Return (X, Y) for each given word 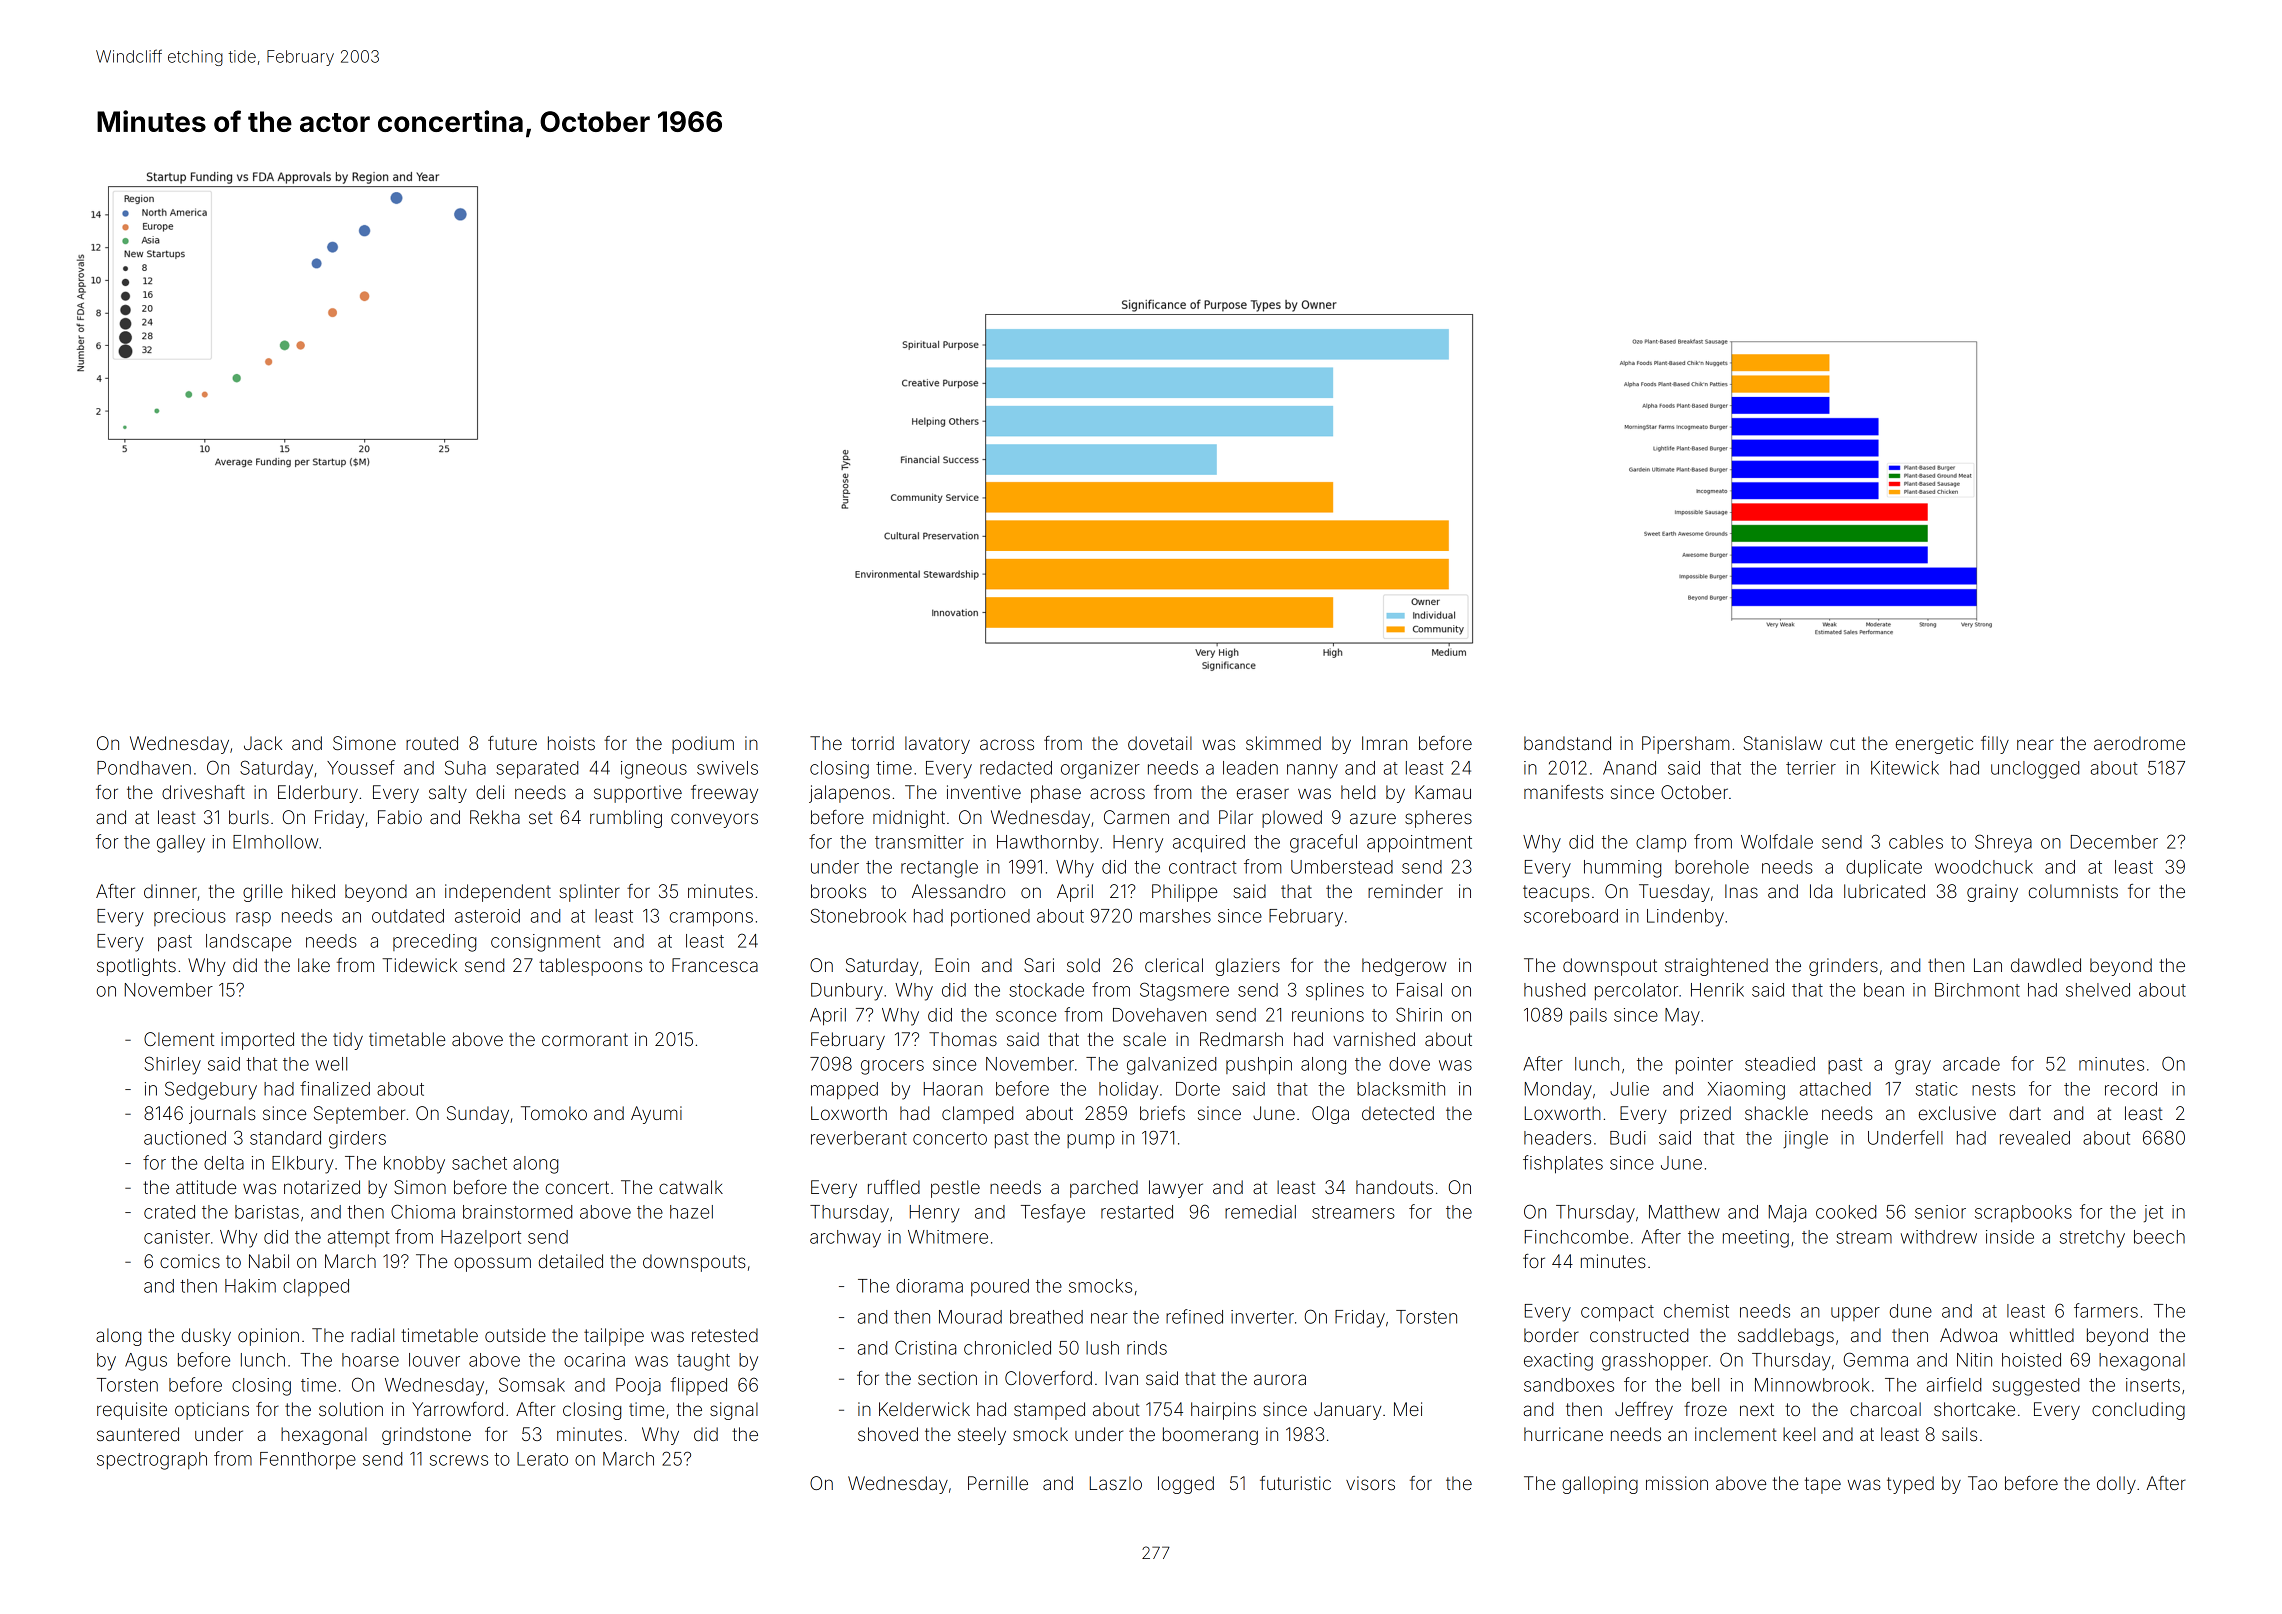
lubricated (1884, 891)
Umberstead (1342, 867)
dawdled (2046, 965)
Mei (1408, 1409)
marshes (1175, 916)
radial (372, 1335)
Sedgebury (211, 1090)
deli (490, 792)
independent (498, 893)
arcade (1971, 1064)
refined (1194, 1316)
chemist (1696, 1311)
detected (1398, 1113)
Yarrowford (457, 1409)
